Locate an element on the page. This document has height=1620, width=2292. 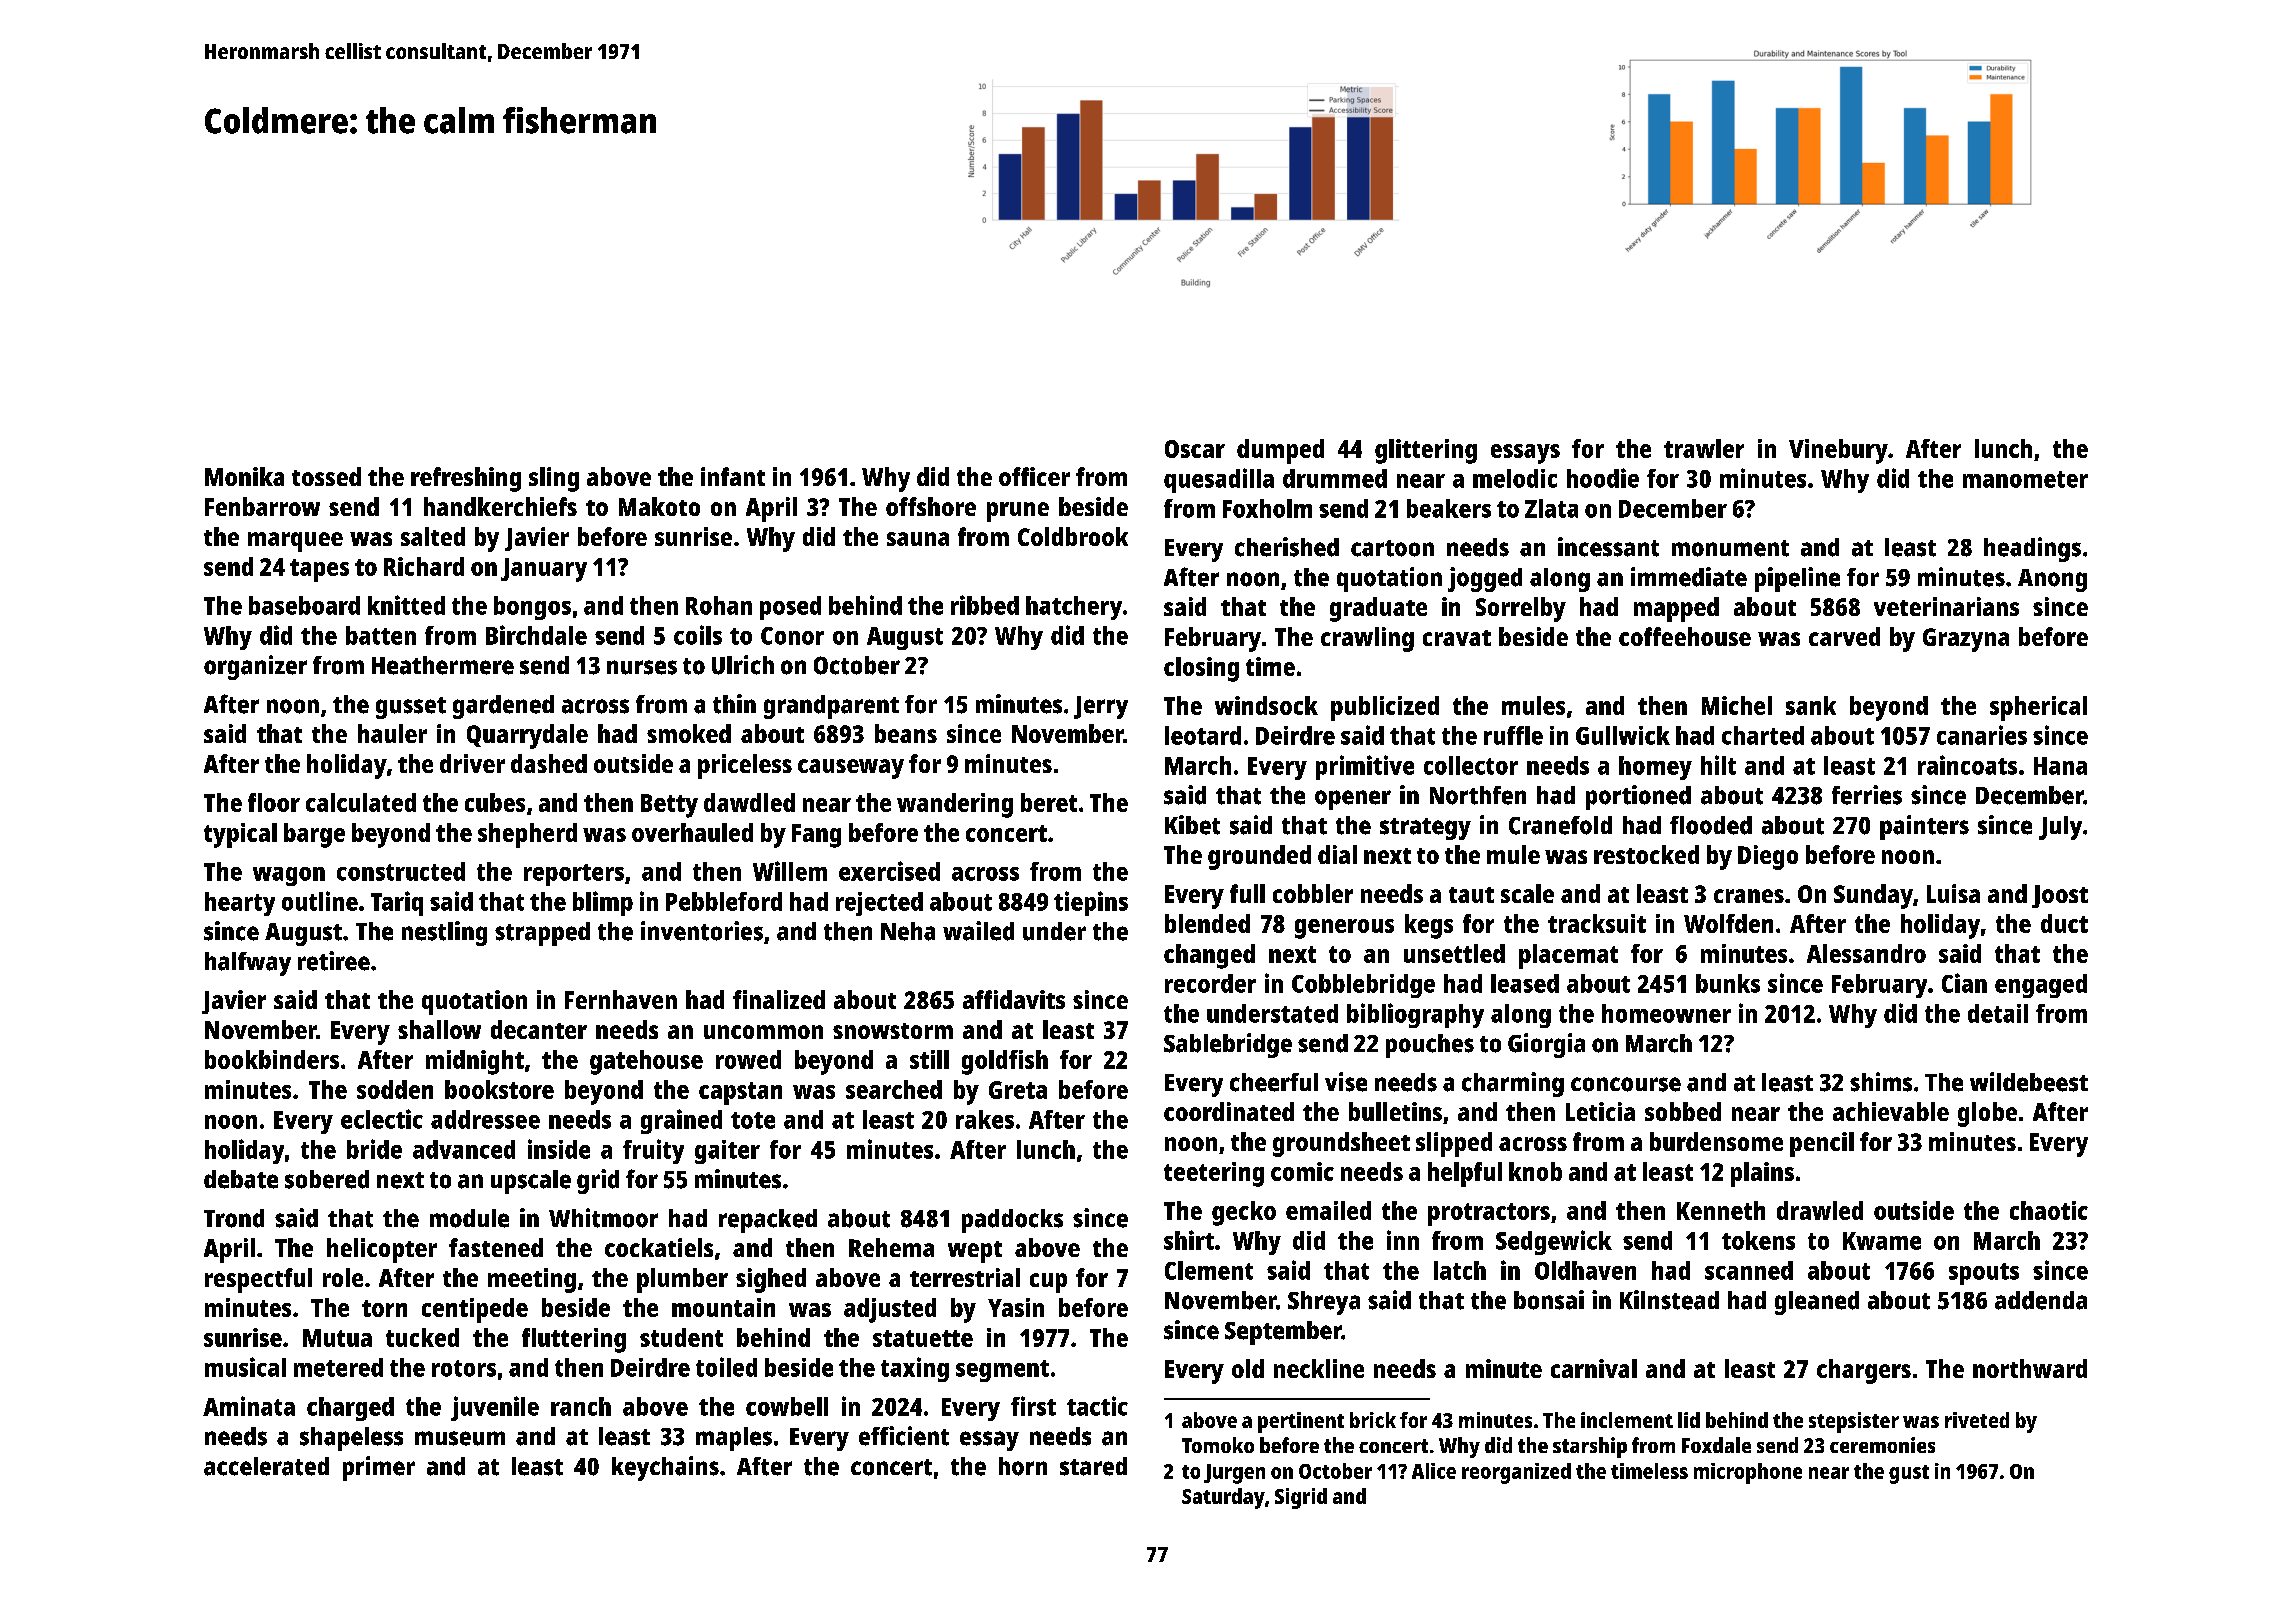
Jurgen is located at coordinates (1234, 1474).
